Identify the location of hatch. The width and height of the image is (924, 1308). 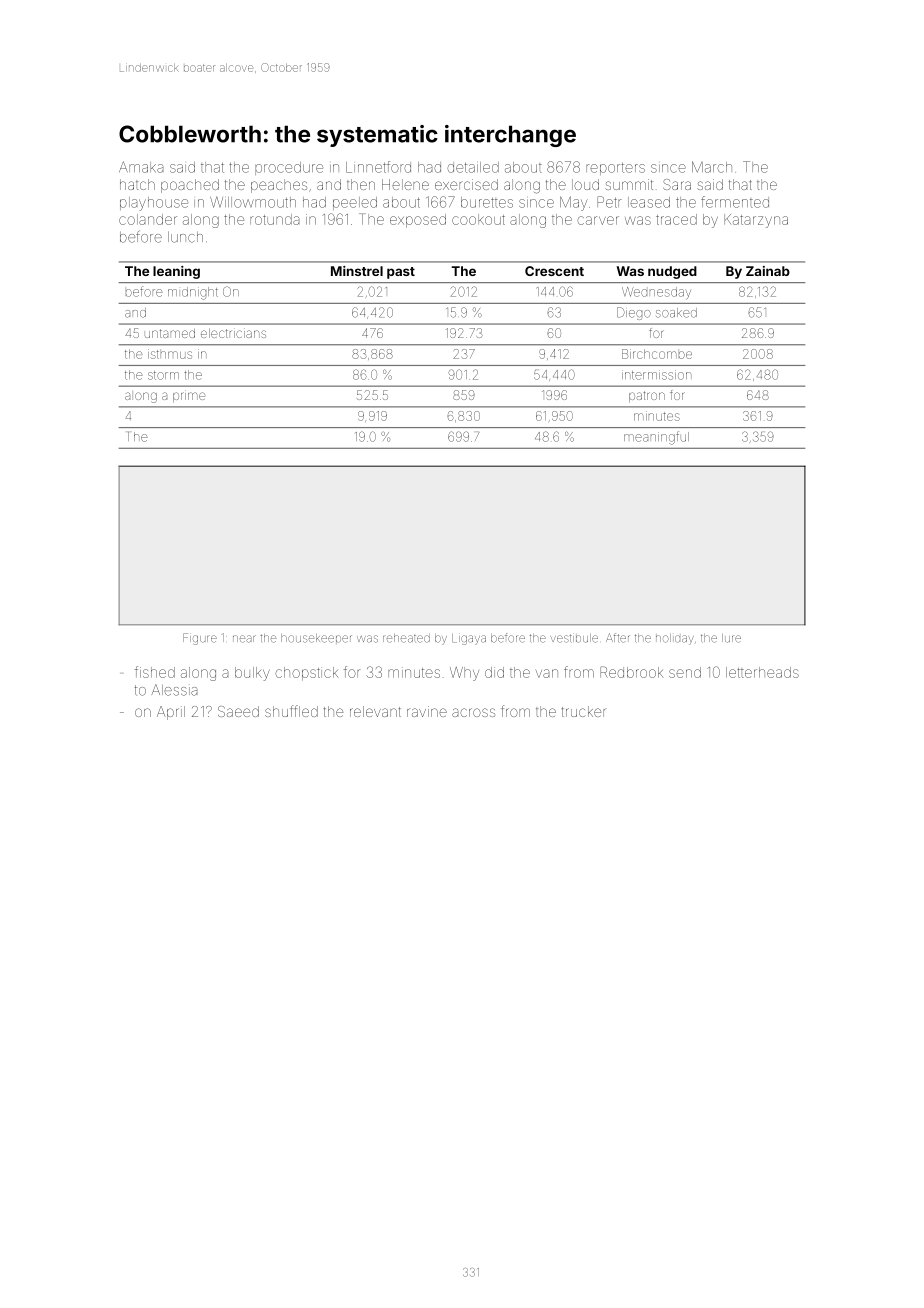
(137, 184).
